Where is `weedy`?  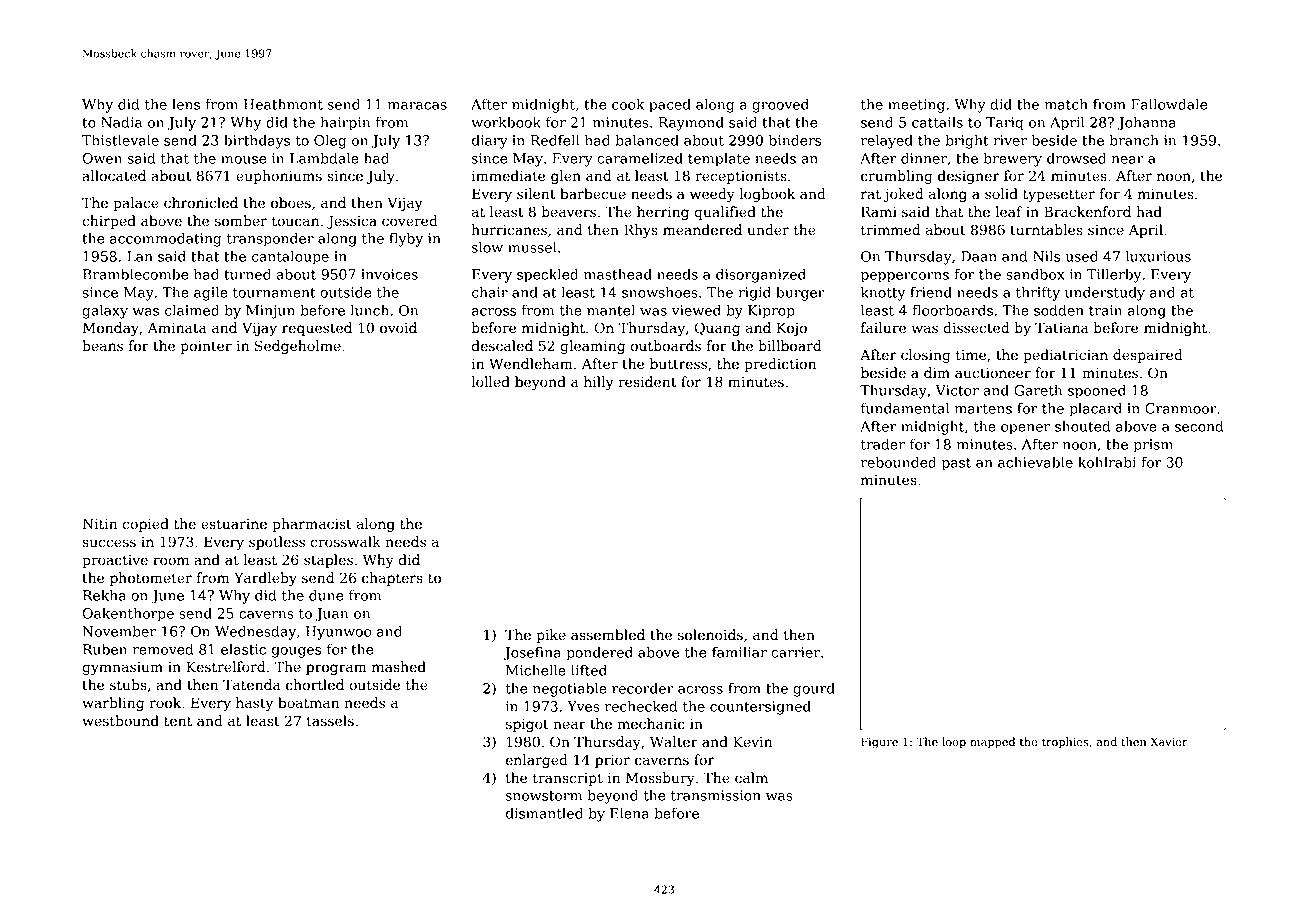 weedy is located at coordinates (712, 195).
